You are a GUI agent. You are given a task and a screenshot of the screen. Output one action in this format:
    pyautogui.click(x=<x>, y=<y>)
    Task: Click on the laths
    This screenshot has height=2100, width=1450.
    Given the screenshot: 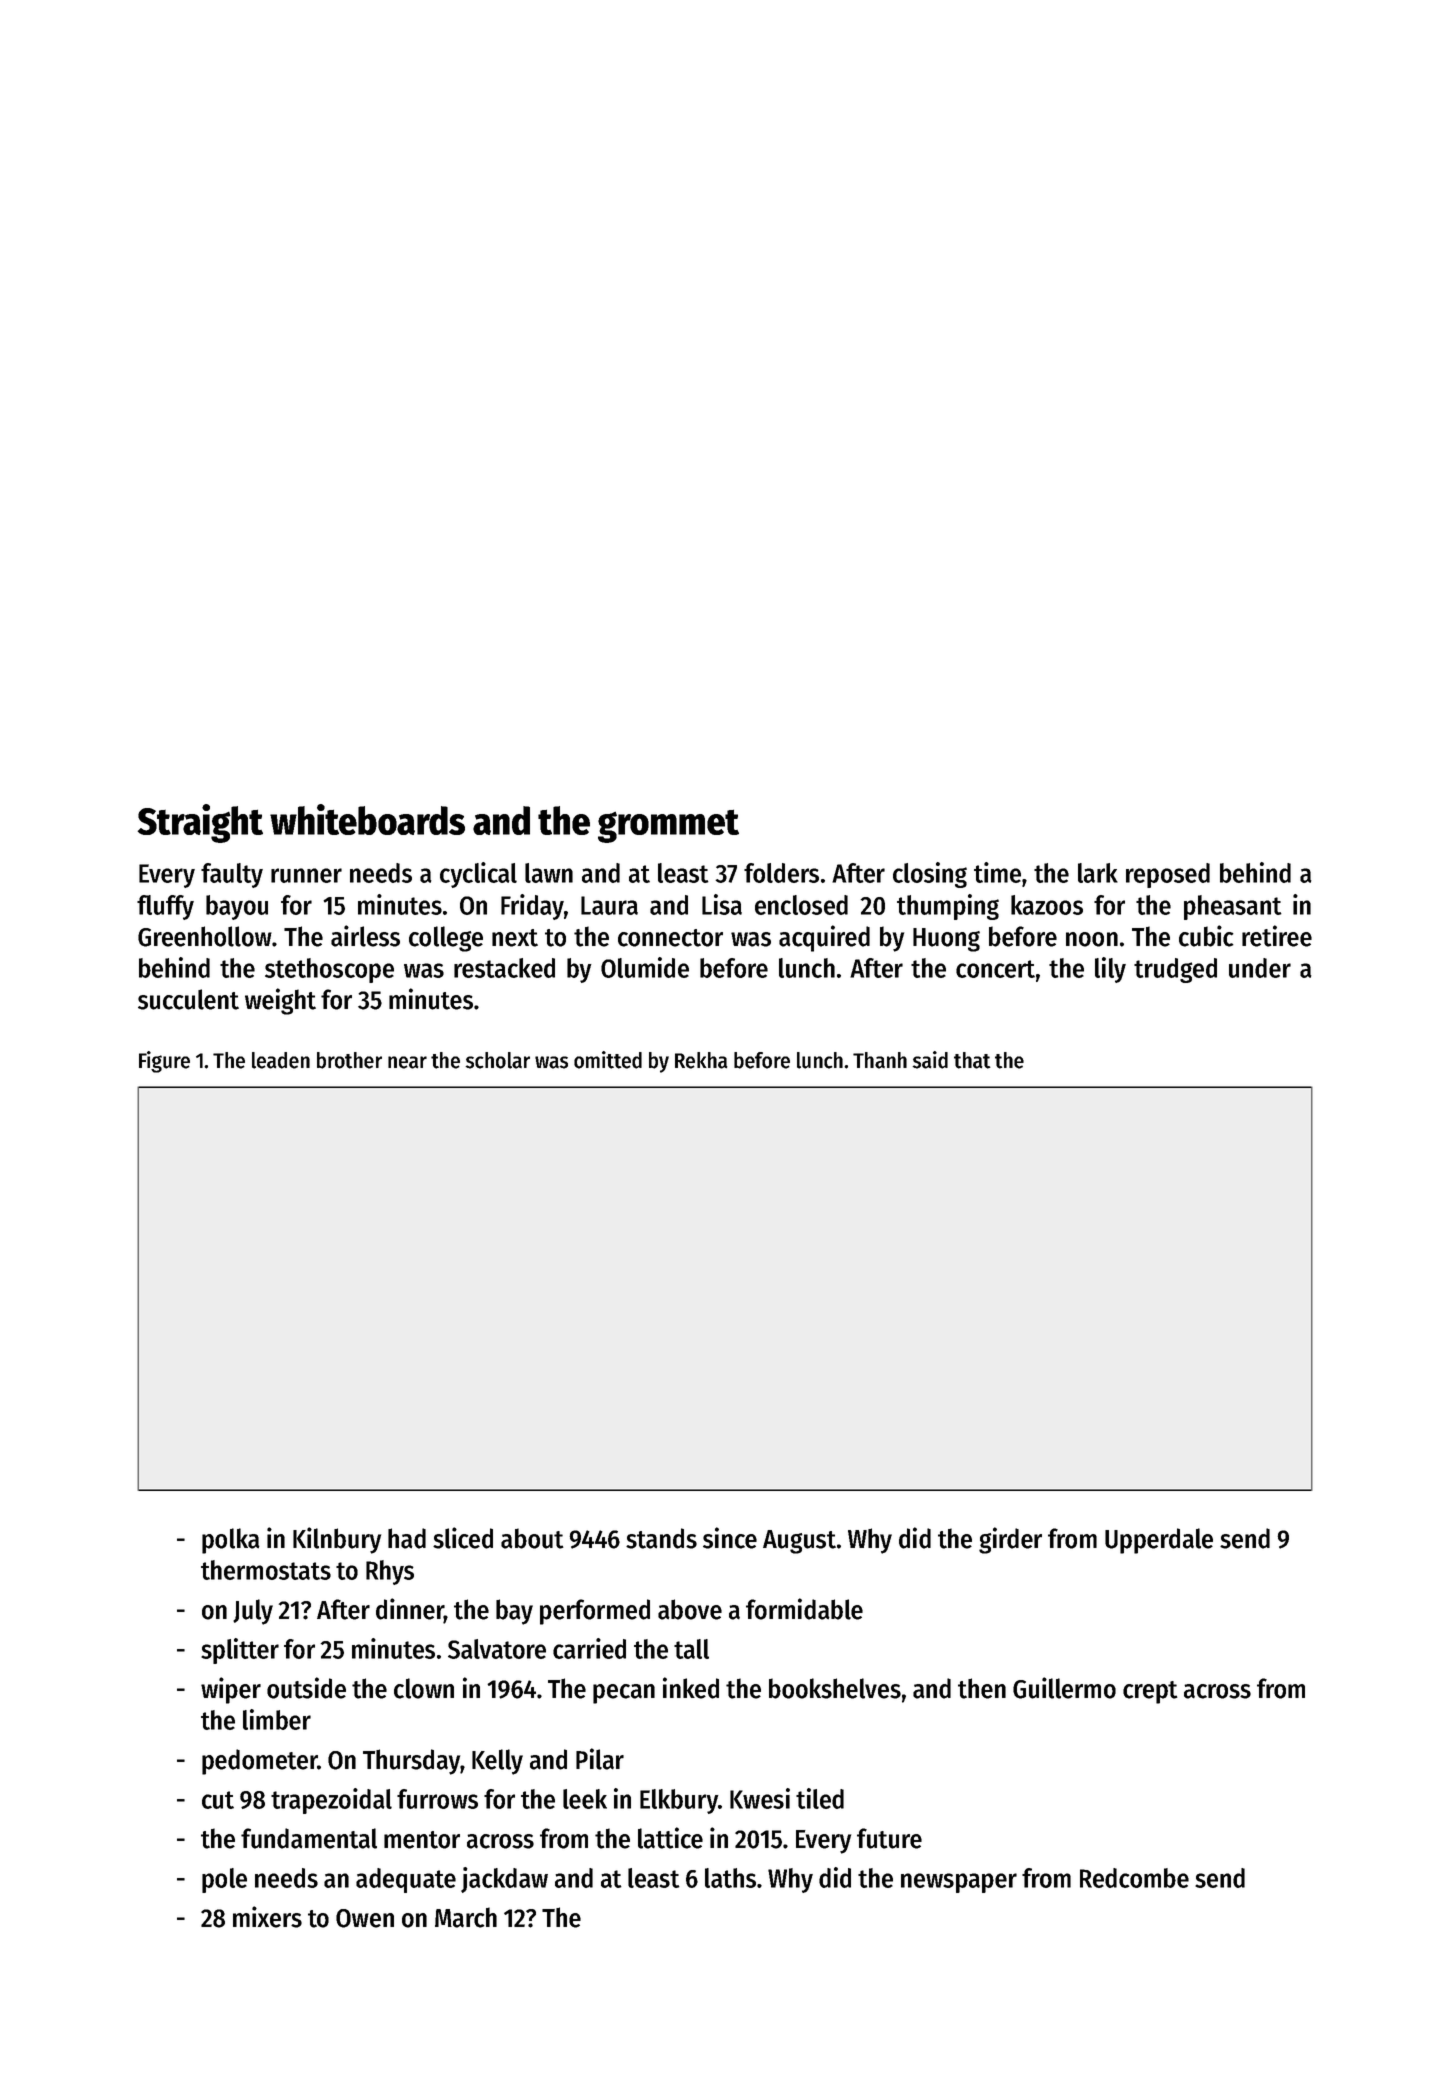 What is the action you would take?
    pyautogui.click(x=730, y=1878)
